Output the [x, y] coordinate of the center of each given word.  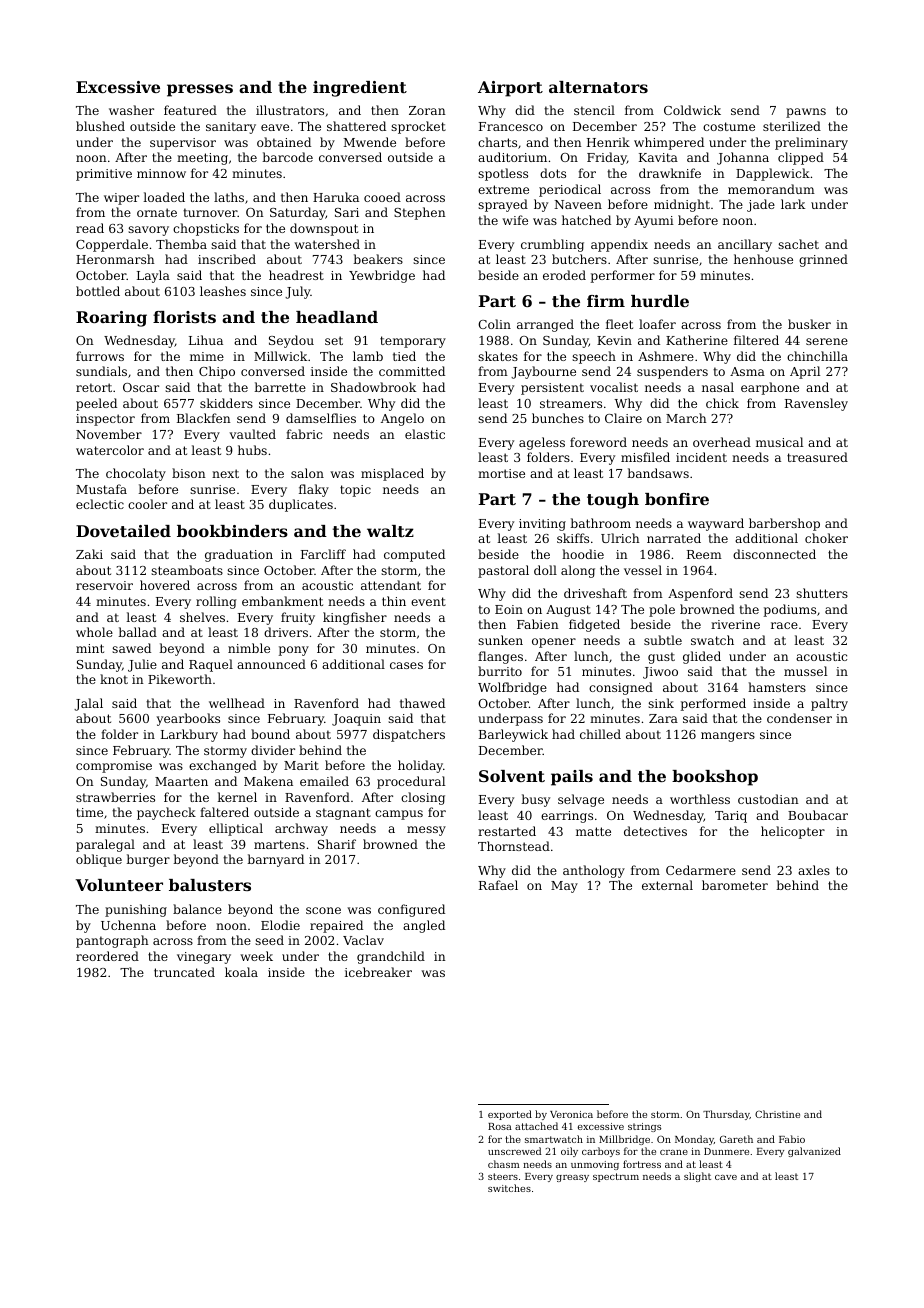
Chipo [217, 372]
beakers [378, 259]
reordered [107, 956]
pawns [806, 113]
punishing [136, 910]
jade [761, 205]
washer [131, 110]
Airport [510, 89]
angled [424, 926]
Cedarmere [701, 870]
